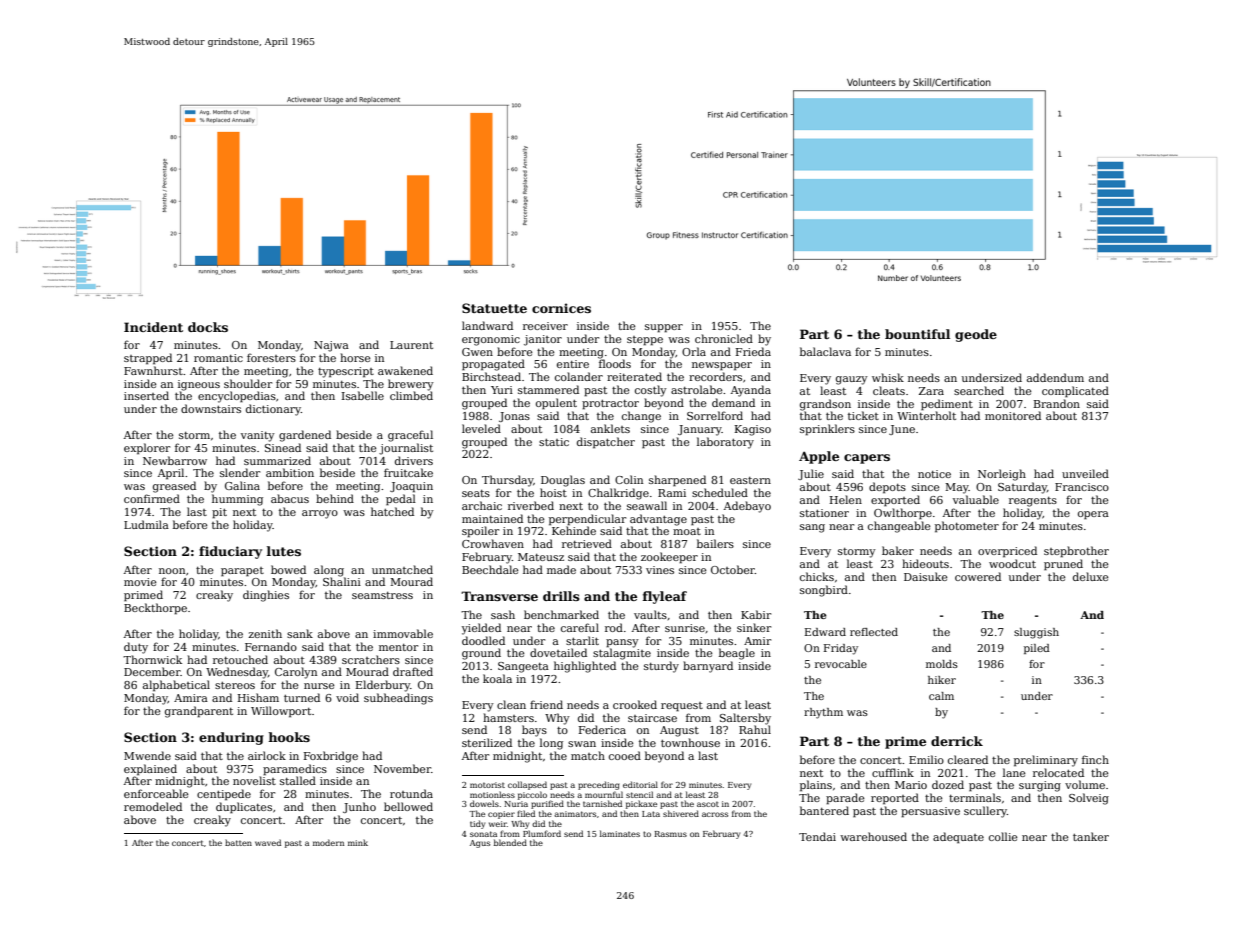 This screenshot has width=1233, height=952. What do you see at coordinates (823, 713) in the screenshot?
I see `rhythm` at bounding box center [823, 713].
